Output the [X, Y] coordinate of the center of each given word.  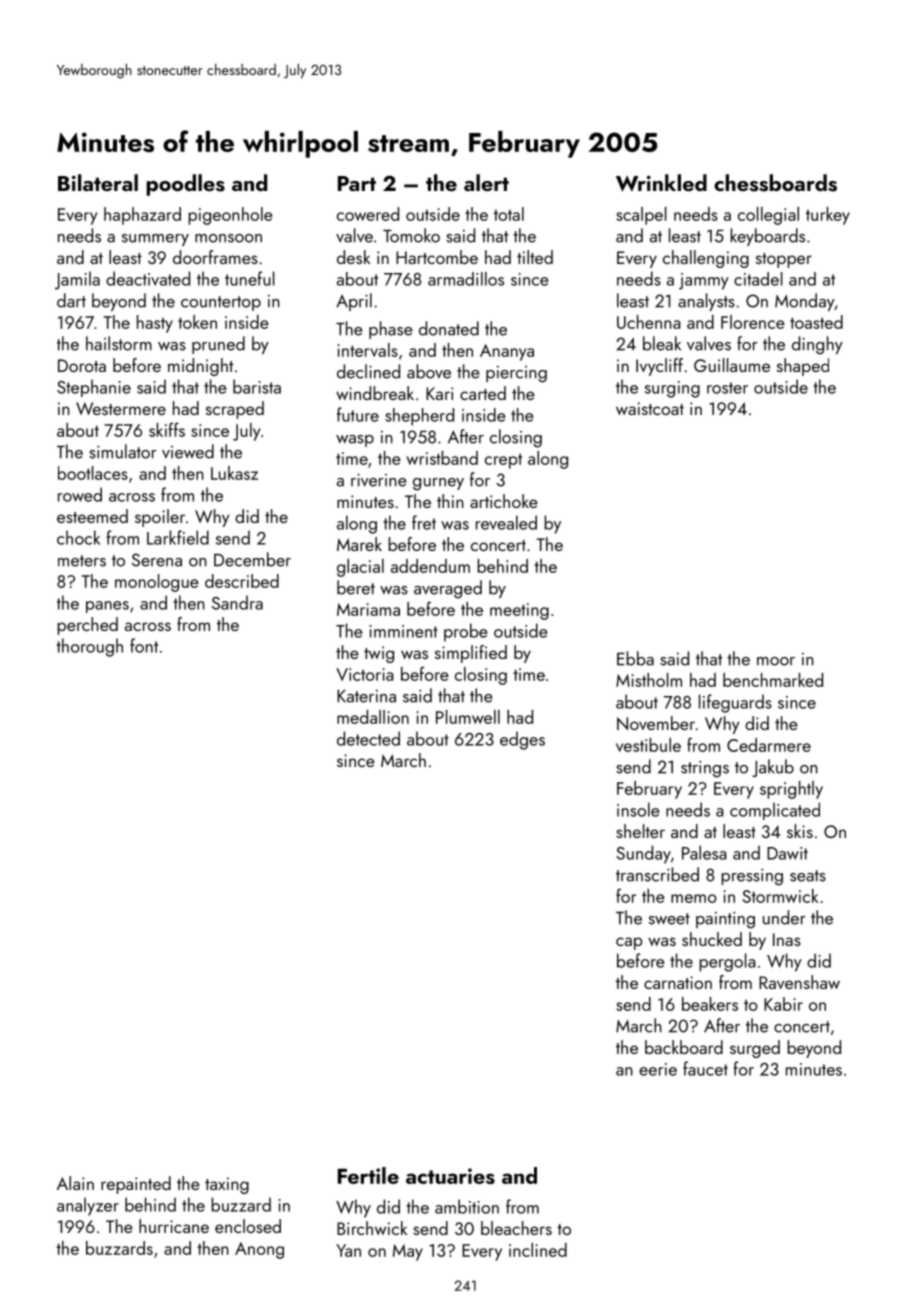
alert [486, 182]
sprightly [791, 790]
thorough [89, 647]
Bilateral [98, 182]
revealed [506, 522]
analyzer [88, 1206]
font [144, 645]
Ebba [635, 658]
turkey [828, 216]
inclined [538, 1250]
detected [368, 738]
